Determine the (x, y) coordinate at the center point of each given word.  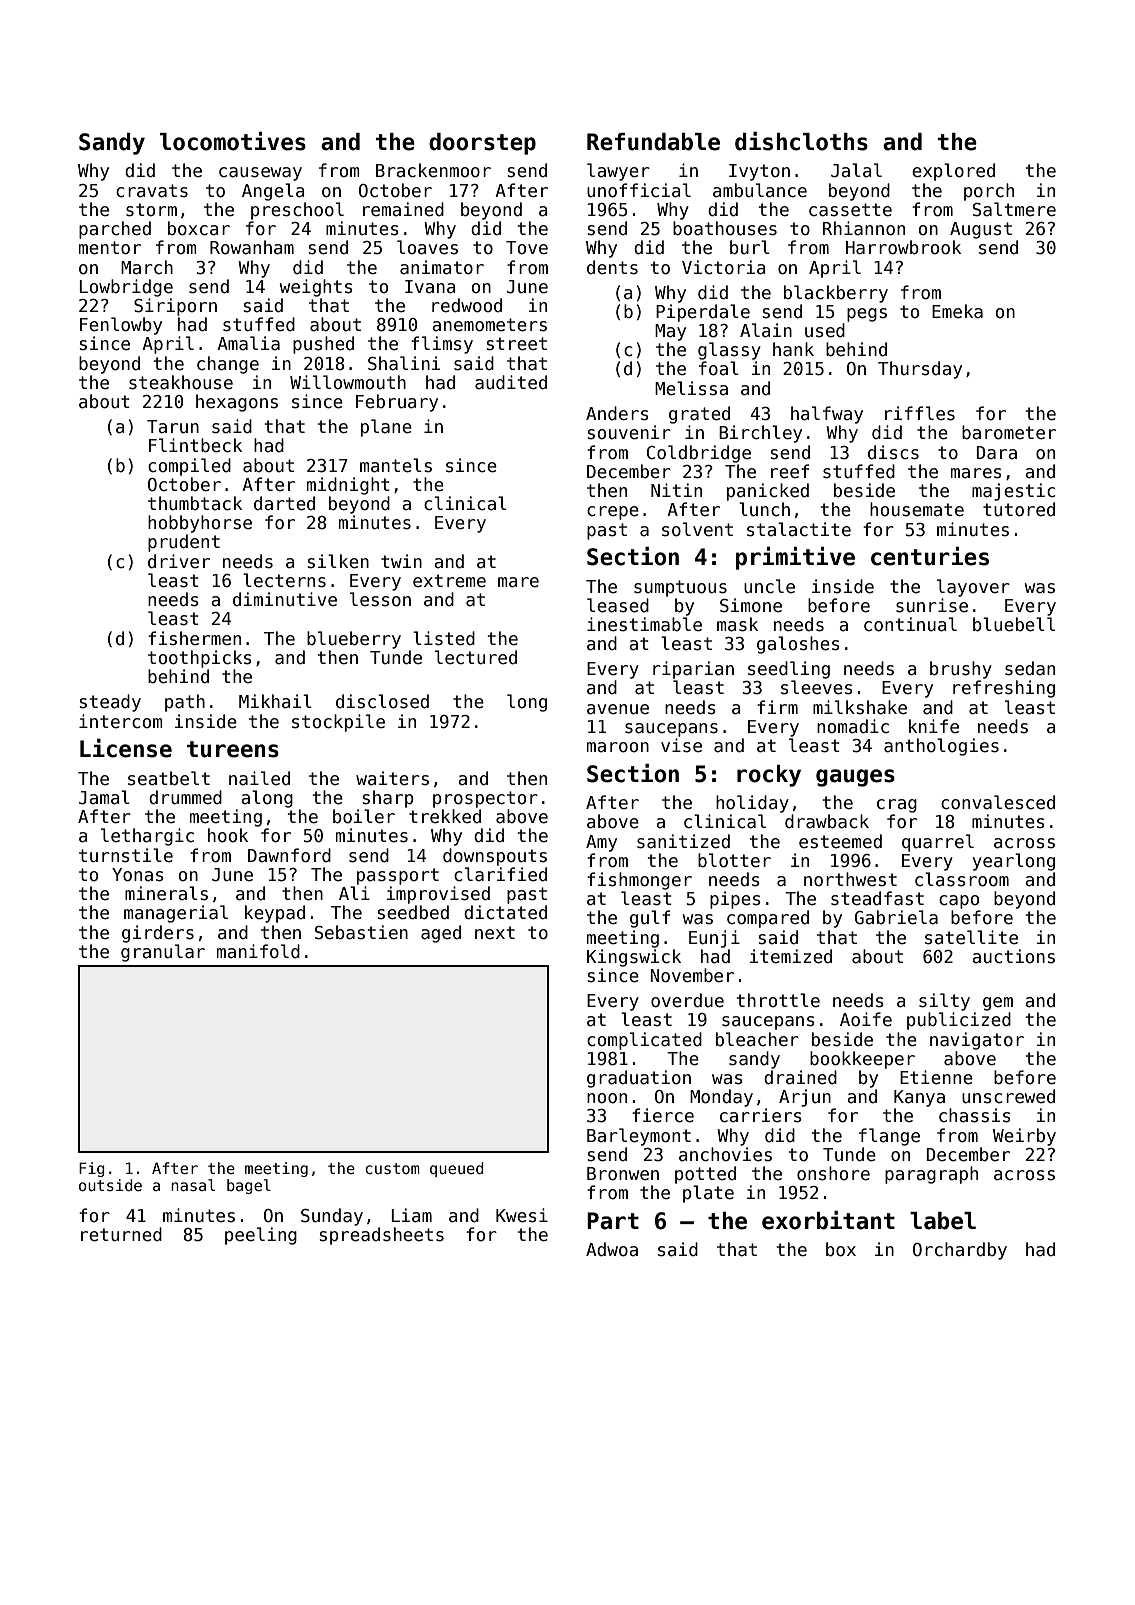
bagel (249, 1186)
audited (511, 382)
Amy (601, 843)
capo (959, 902)
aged (441, 934)
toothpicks (200, 659)
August (981, 230)
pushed (323, 345)
